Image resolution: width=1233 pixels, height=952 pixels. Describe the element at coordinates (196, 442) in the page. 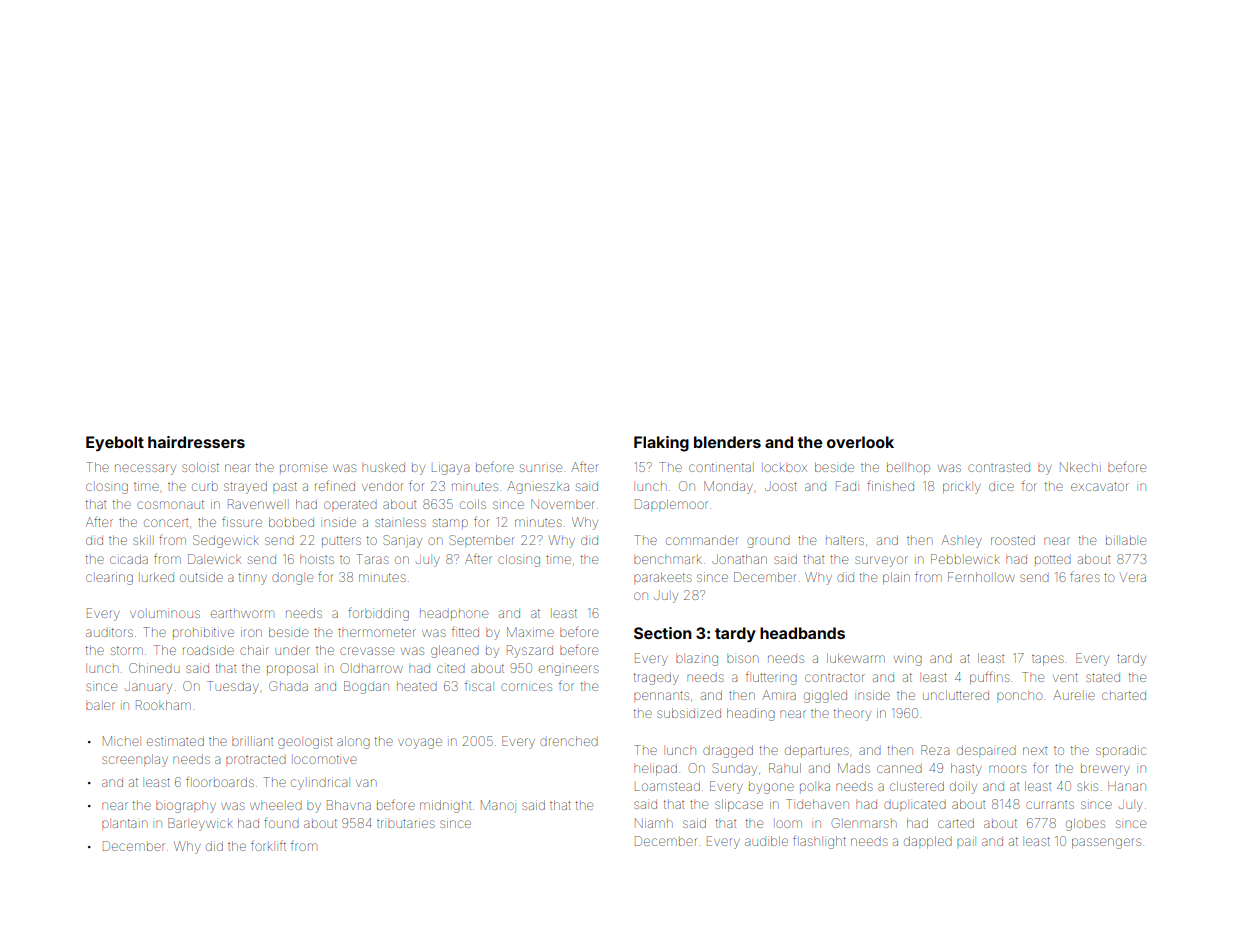

I see `hairdressers` at that location.
